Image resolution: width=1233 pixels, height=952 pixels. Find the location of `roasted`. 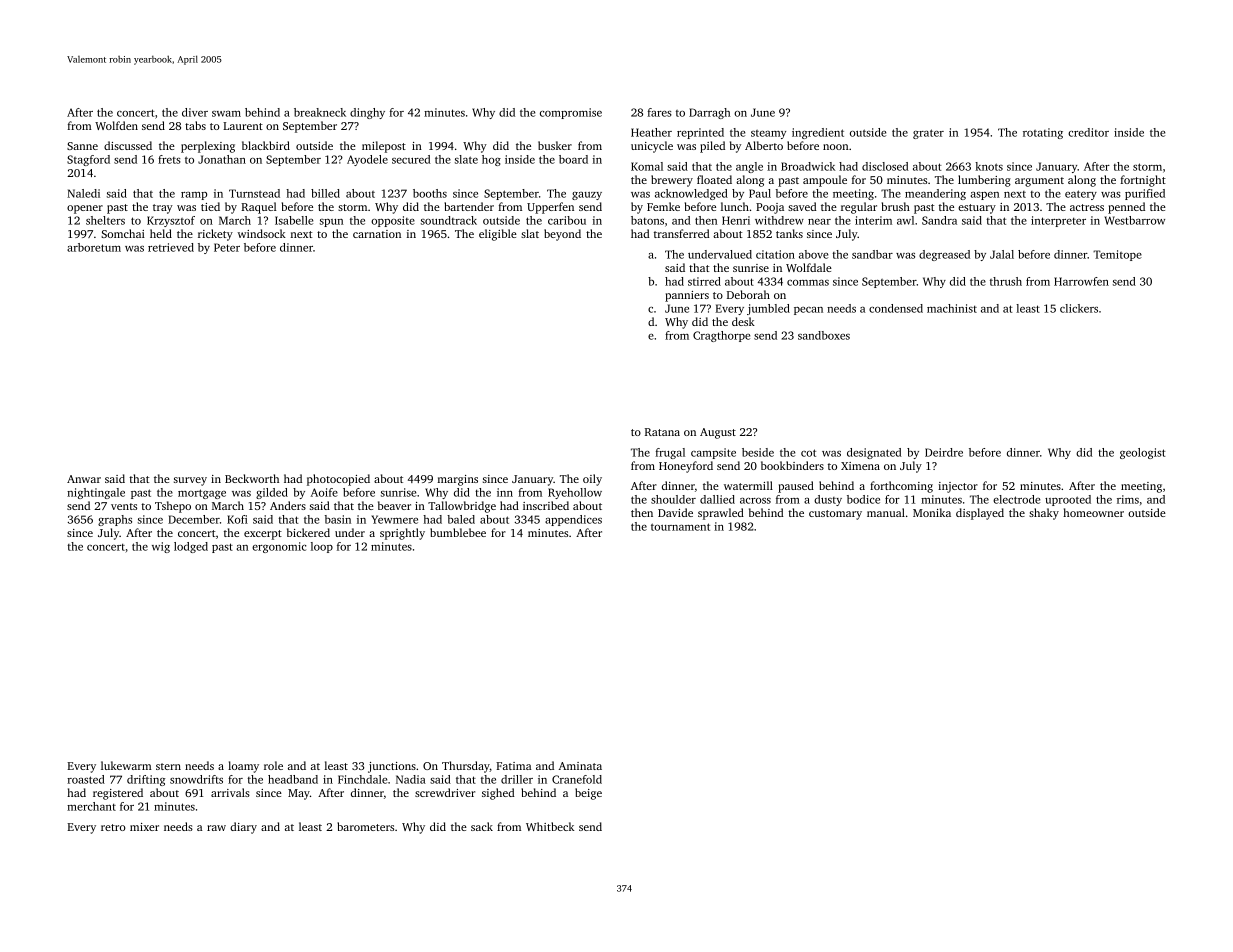

roasted is located at coordinates (86, 779).
